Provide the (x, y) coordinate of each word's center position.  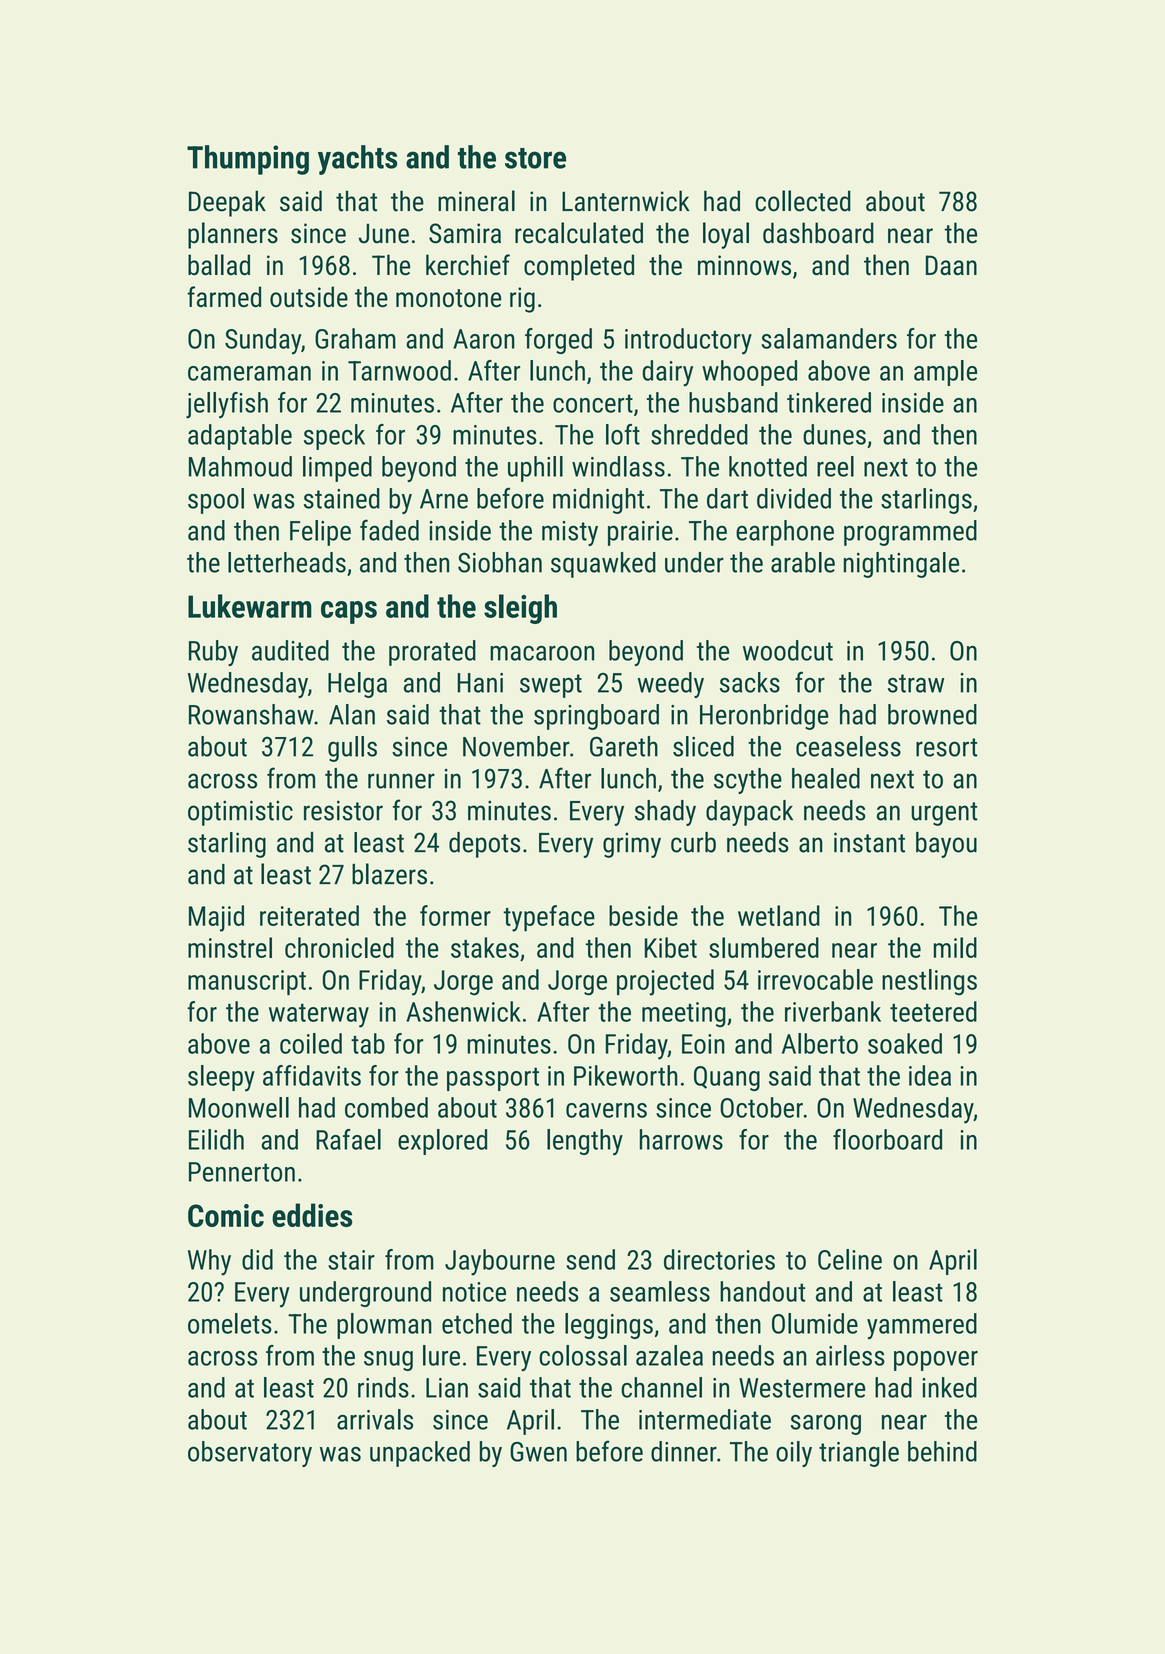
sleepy (221, 1078)
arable (803, 562)
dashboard (818, 233)
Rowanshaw (251, 714)
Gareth (624, 746)
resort (946, 747)
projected (665, 982)
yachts (358, 160)
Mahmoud (240, 466)
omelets (230, 1323)
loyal (726, 235)
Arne (444, 499)
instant (869, 842)
